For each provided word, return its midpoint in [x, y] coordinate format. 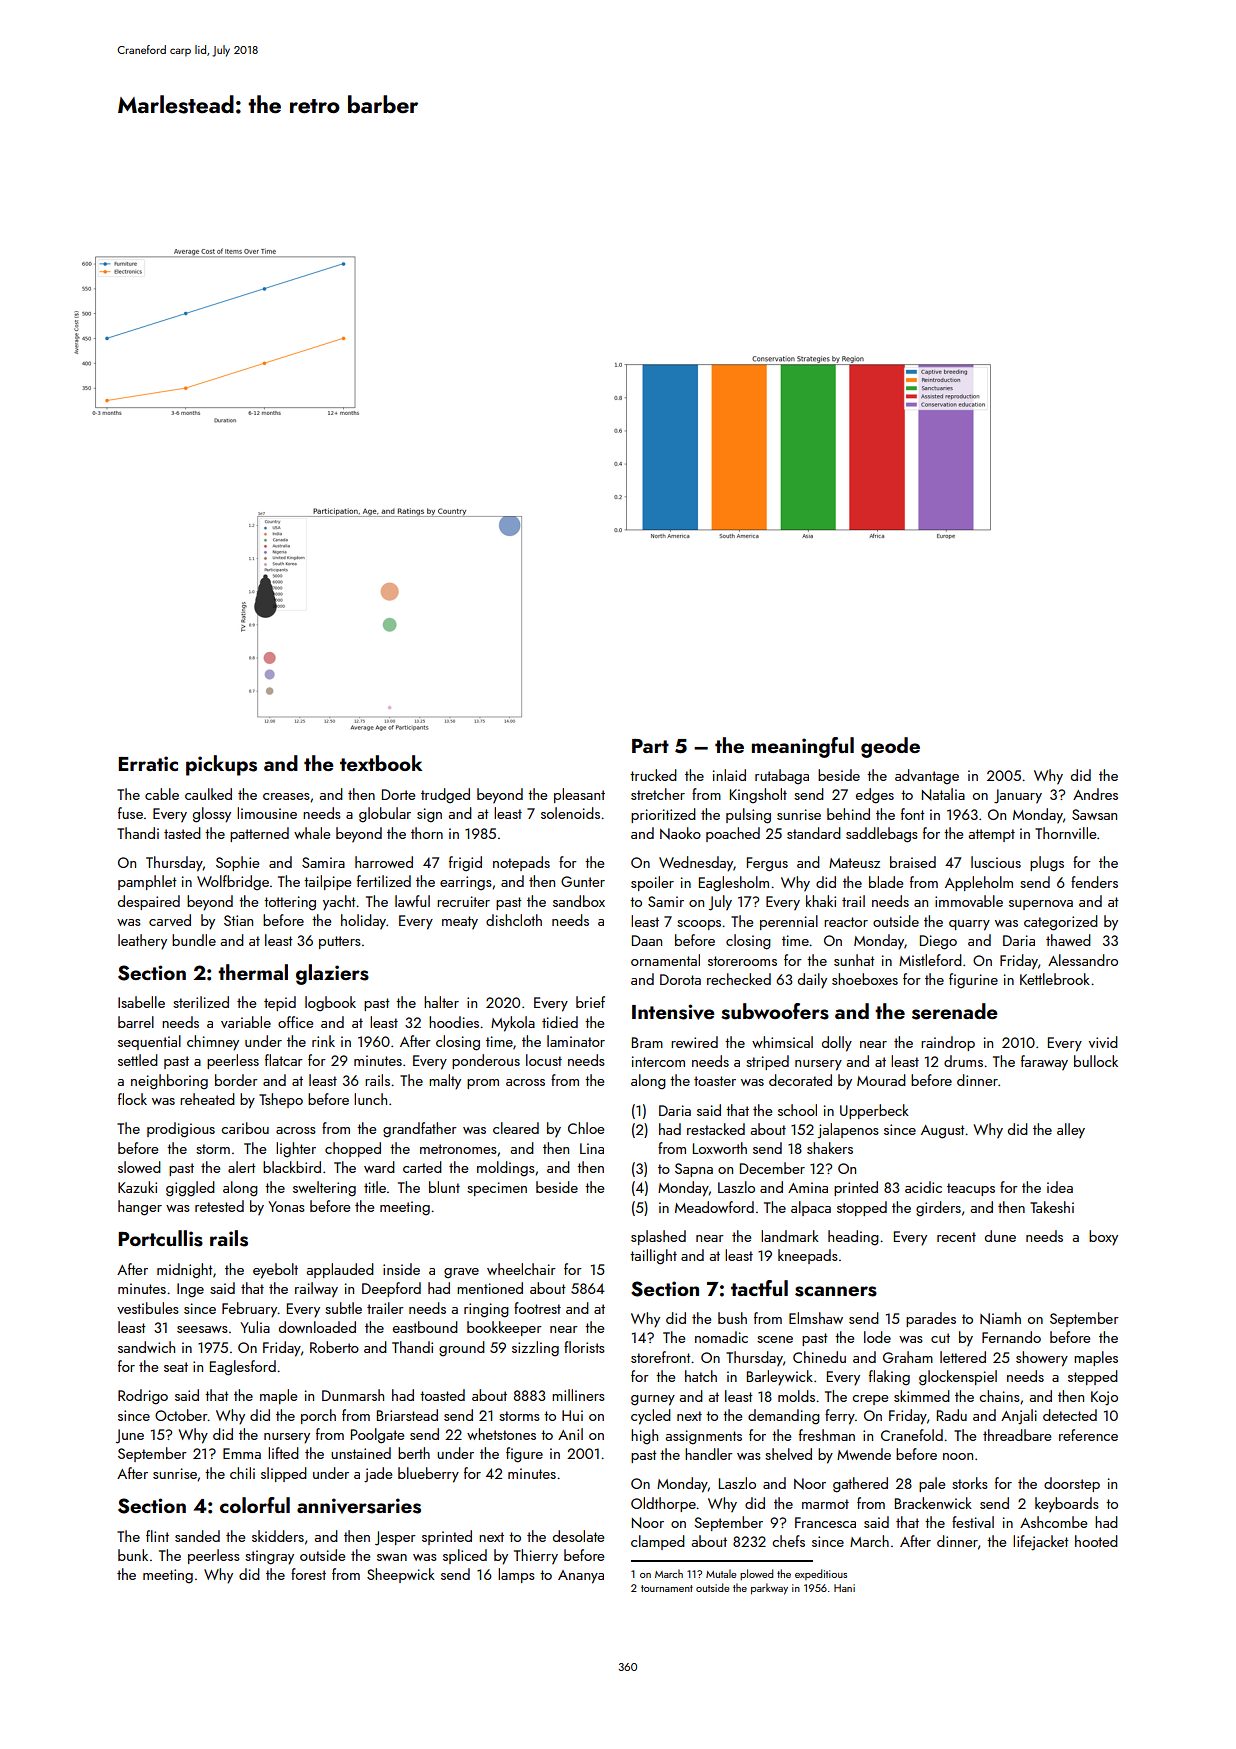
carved [170, 920]
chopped [353, 1149]
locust [544, 1060]
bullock [1096, 1061]
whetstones [501, 1434]
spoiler [652, 883]
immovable [969, 901]
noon [958, 1456]
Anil [570, 1434]
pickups [221, 765]
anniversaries [359, 1506]
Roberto [334, 1347]
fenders [1094, 882]
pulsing [748, 816]
